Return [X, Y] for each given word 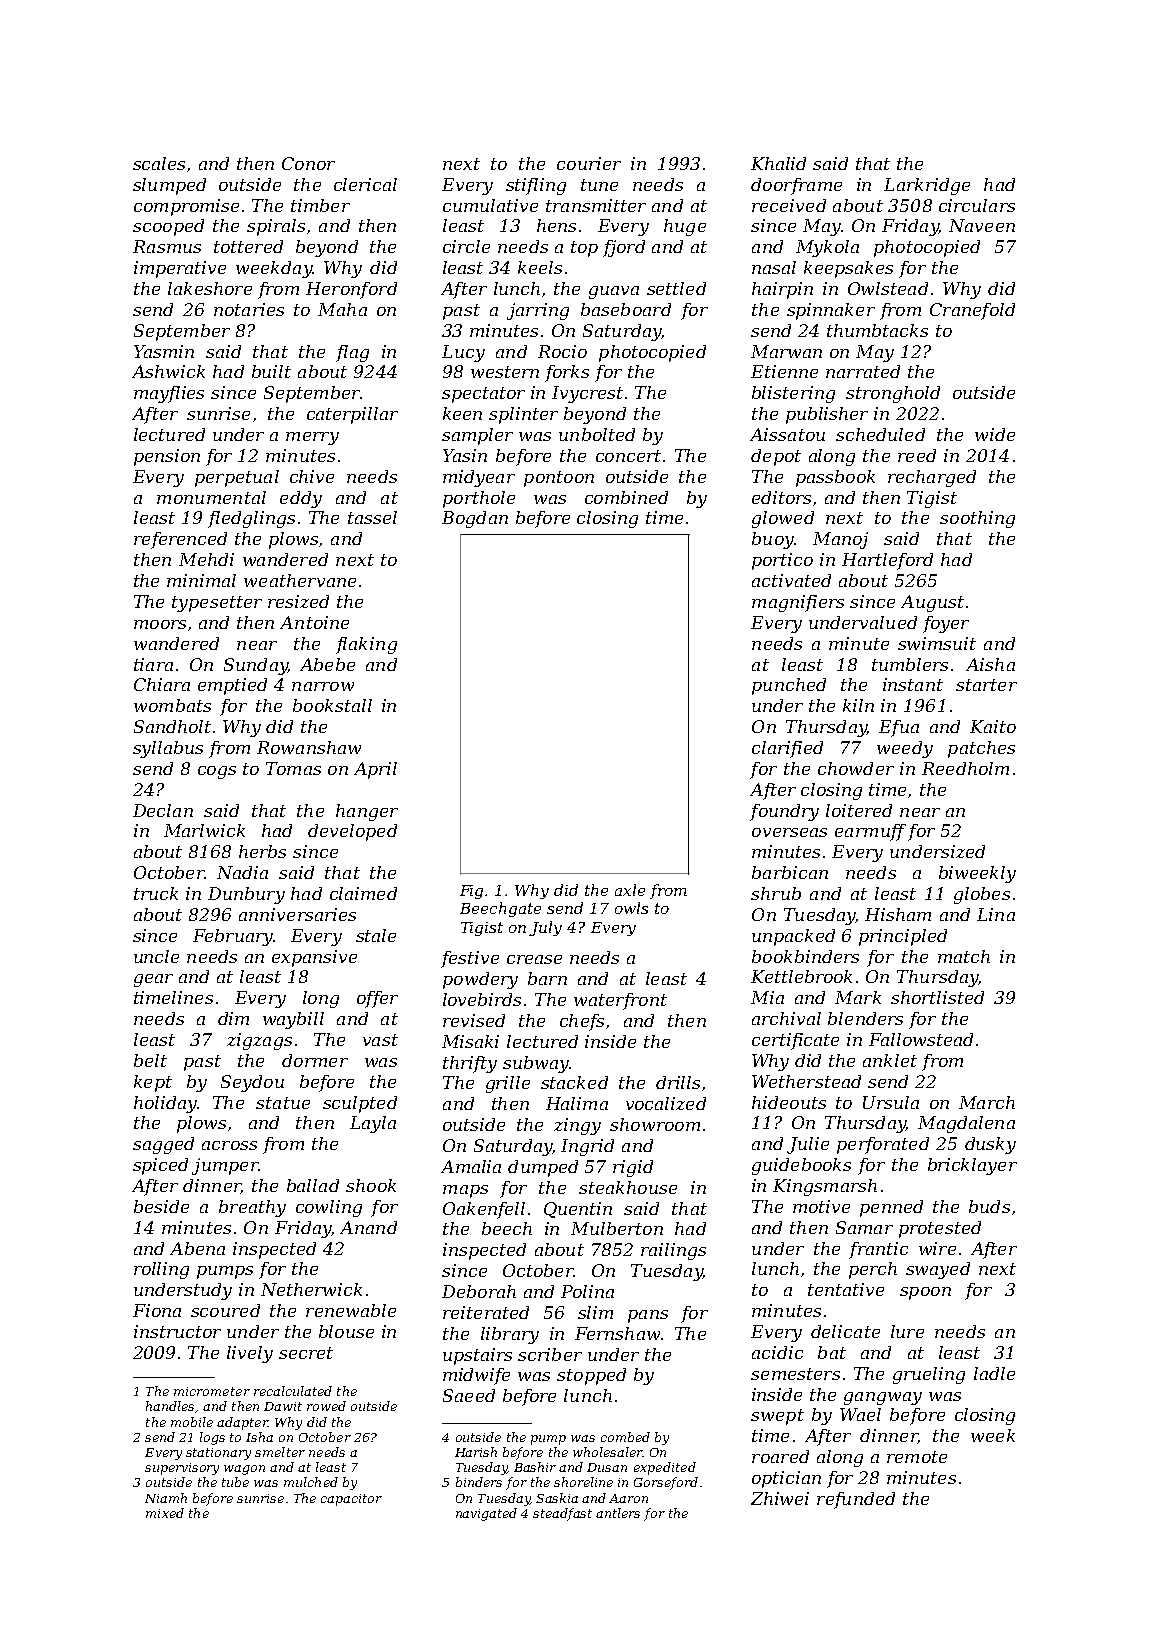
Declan [163, 810]
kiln [858, 705]
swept [777, 1417]
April [375, 770]
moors [160, 624]
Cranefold [972, 311]
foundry [784, 812]
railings [673, 1251]
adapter [242, 1423]
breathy [252, 1208]
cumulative [490, 205]
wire [937, 1248]
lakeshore [210, 288]
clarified [787, 749]
